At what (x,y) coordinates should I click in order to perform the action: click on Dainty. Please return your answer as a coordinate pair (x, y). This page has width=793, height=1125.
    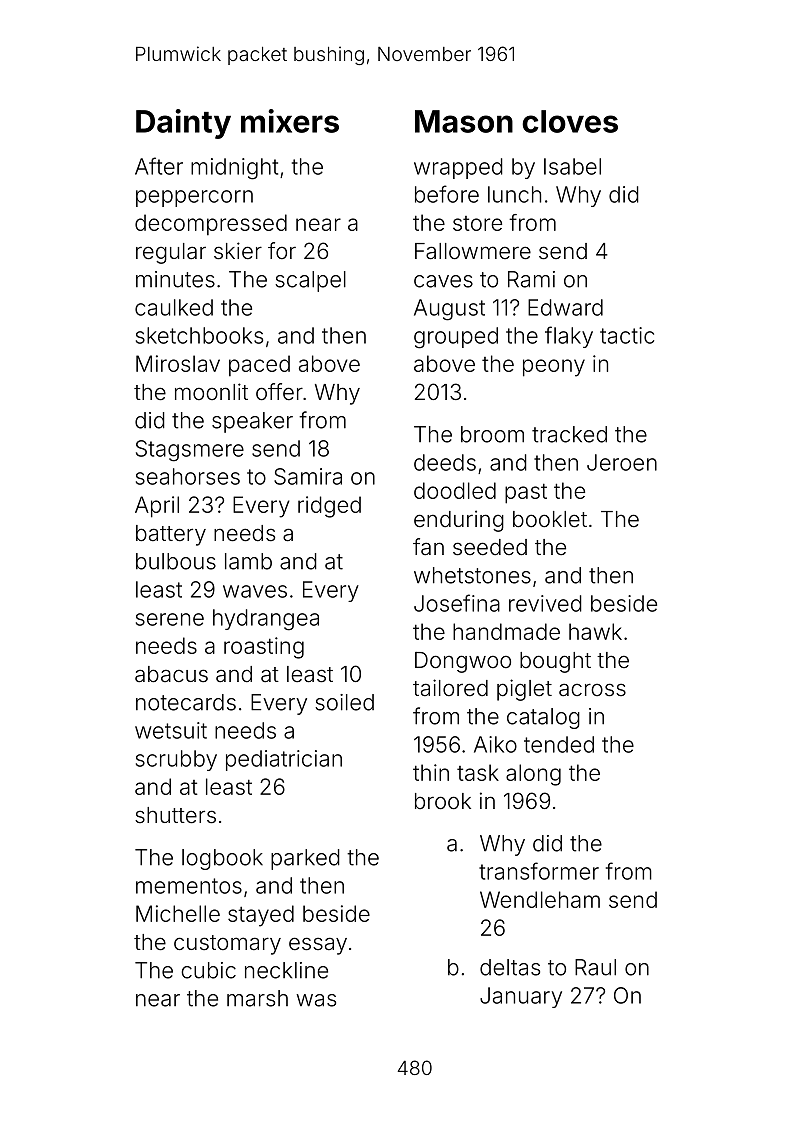
    Looking at the image, I should click on (183, 124).
